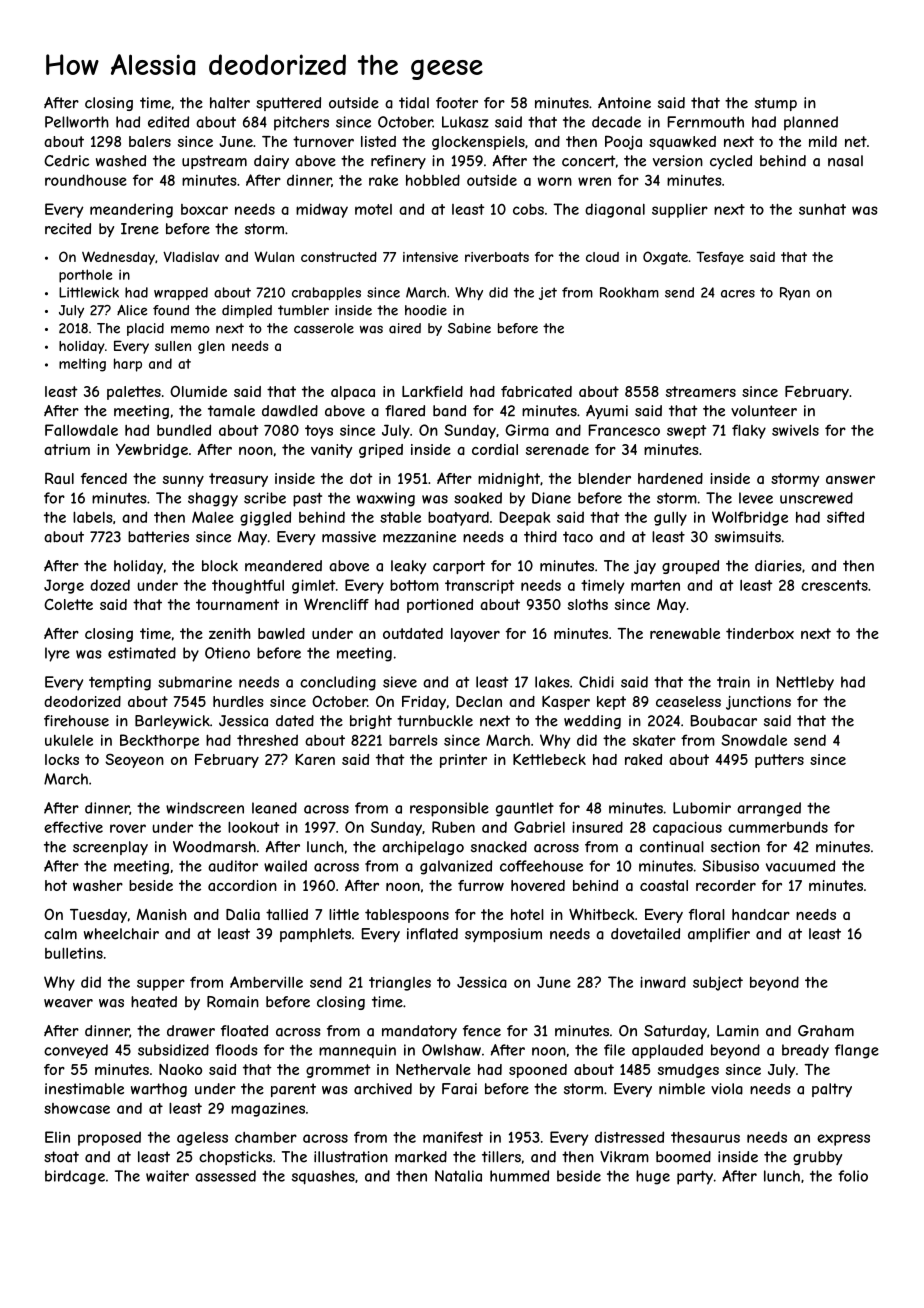 This screenshot has height=1308, width=924. Describe the element at coordinates (120, 683) in the screenshot. I see `tempting` at that location.
